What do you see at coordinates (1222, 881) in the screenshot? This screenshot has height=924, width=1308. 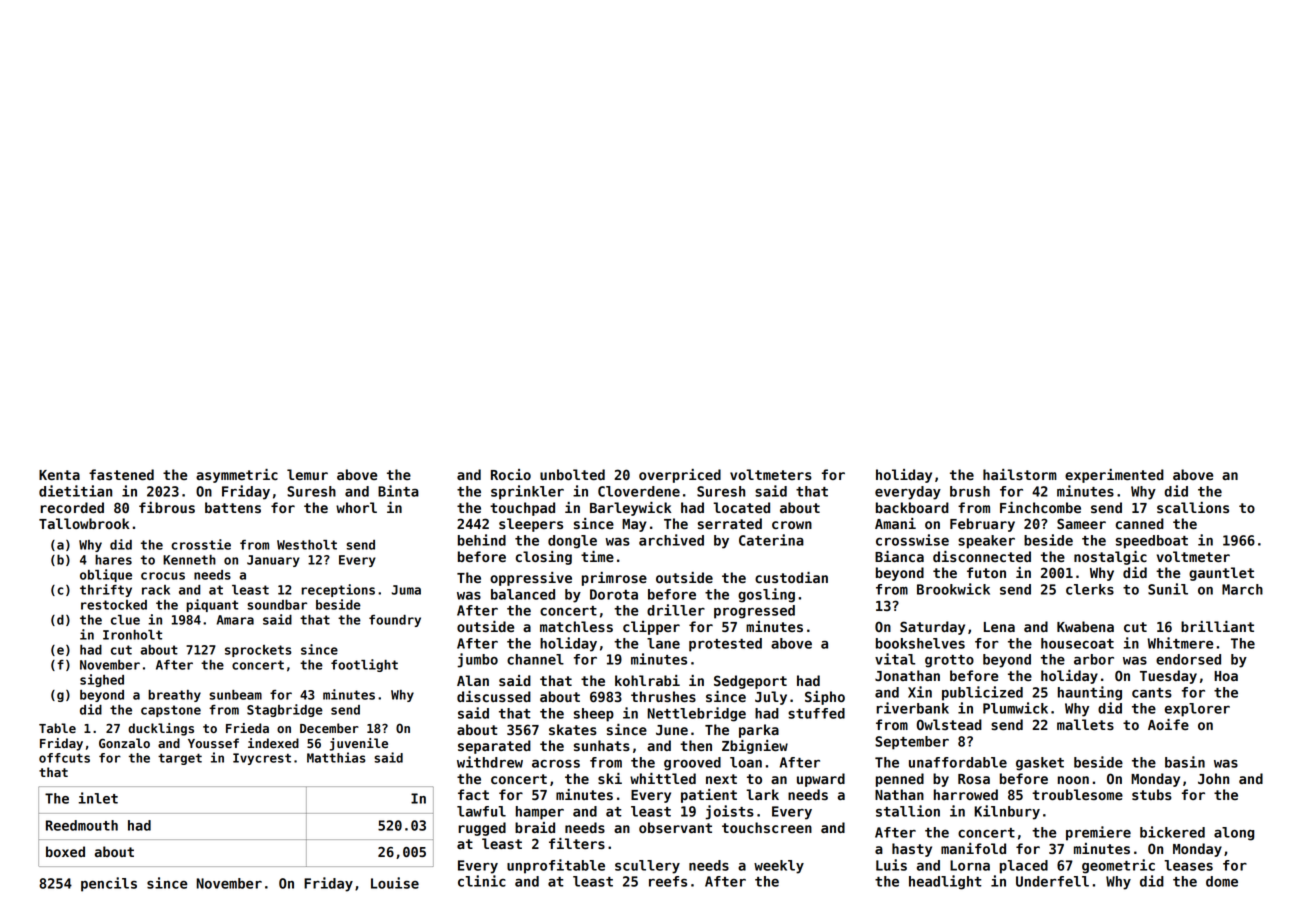 I see `dome` at bounding box center [1222, 881].
